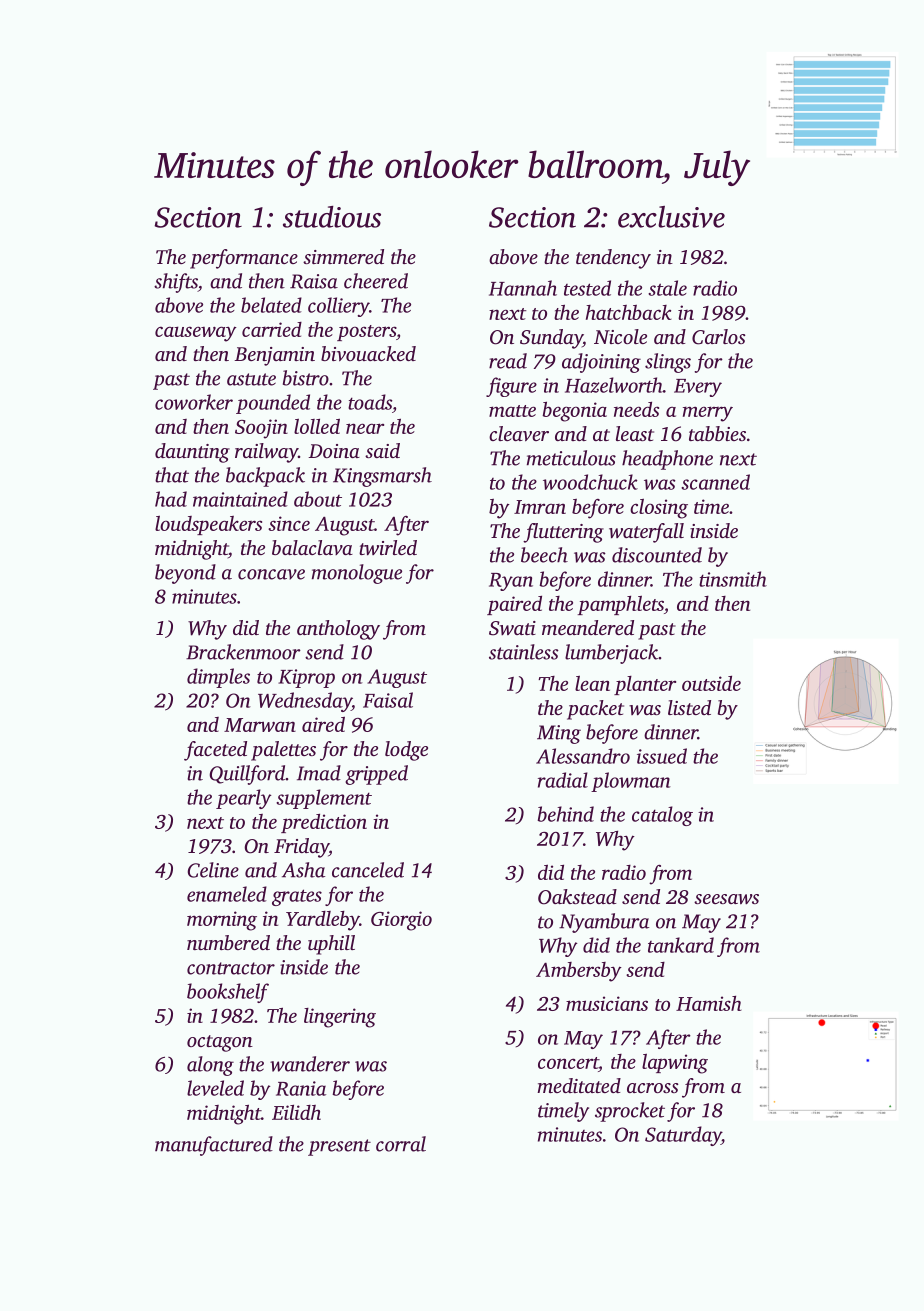  I want to click on simmered, so click(343, 256).
